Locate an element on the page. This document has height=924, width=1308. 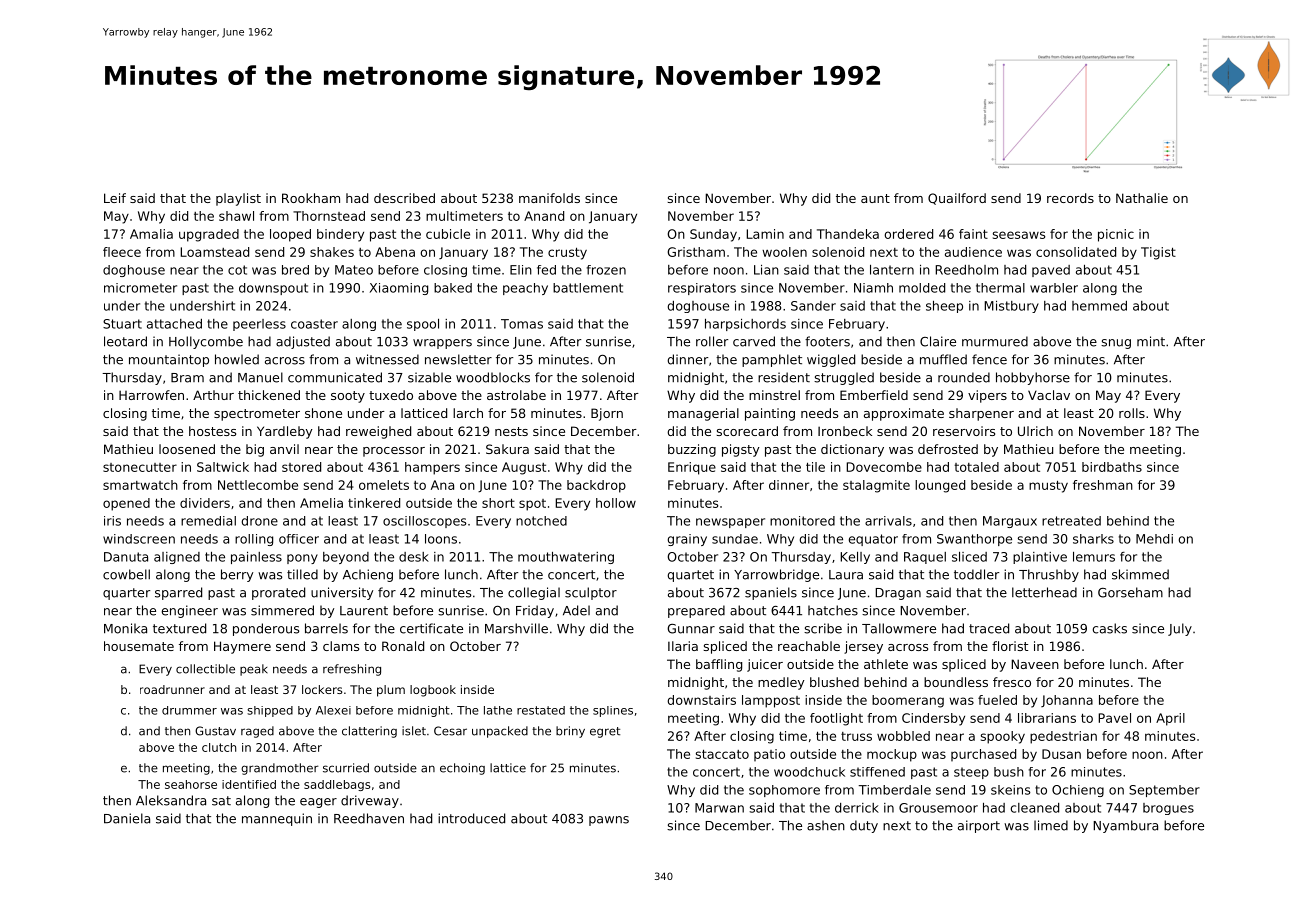
Achieng is located at coordinates (368, 575).
